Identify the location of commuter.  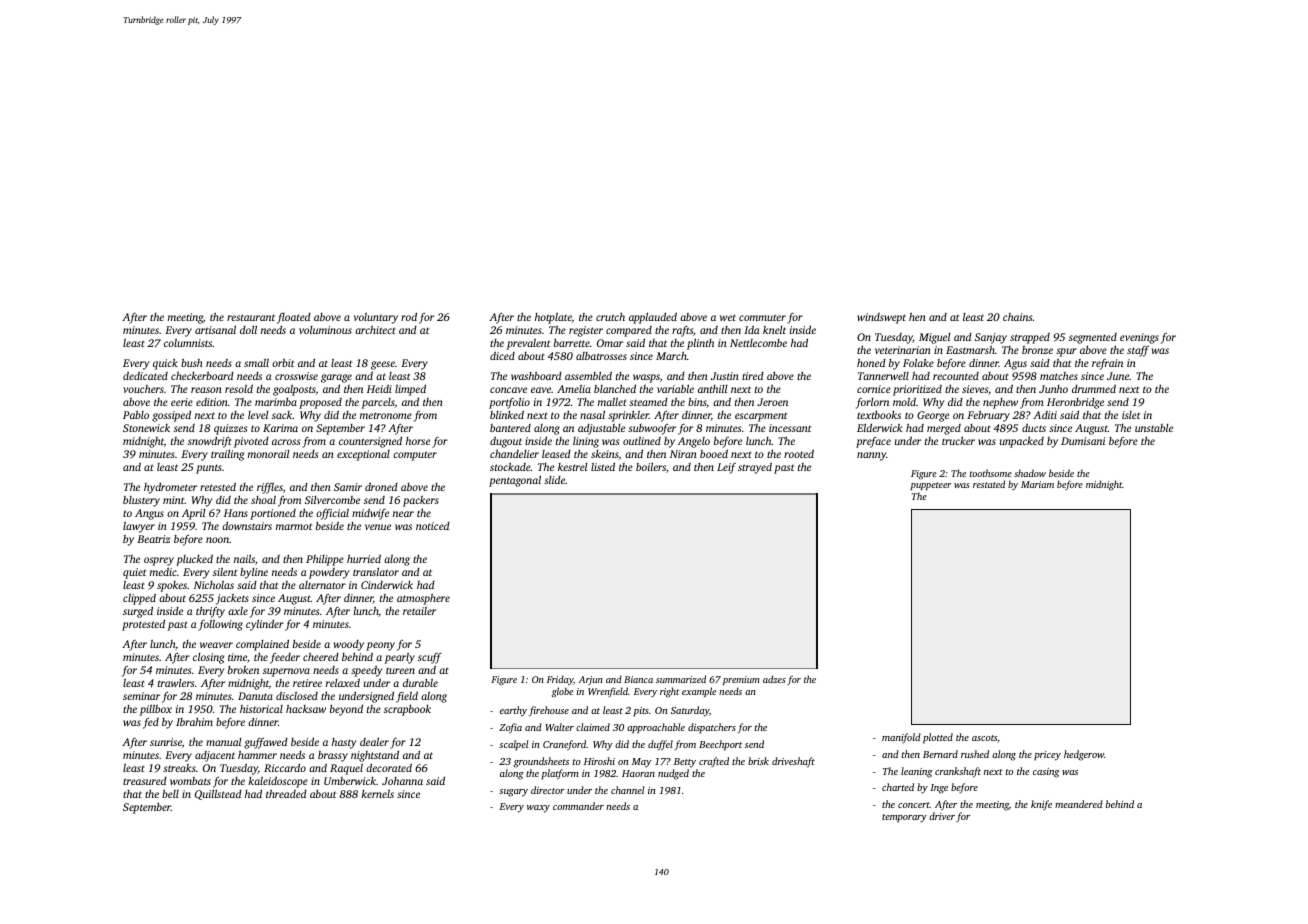
(762, 317).
